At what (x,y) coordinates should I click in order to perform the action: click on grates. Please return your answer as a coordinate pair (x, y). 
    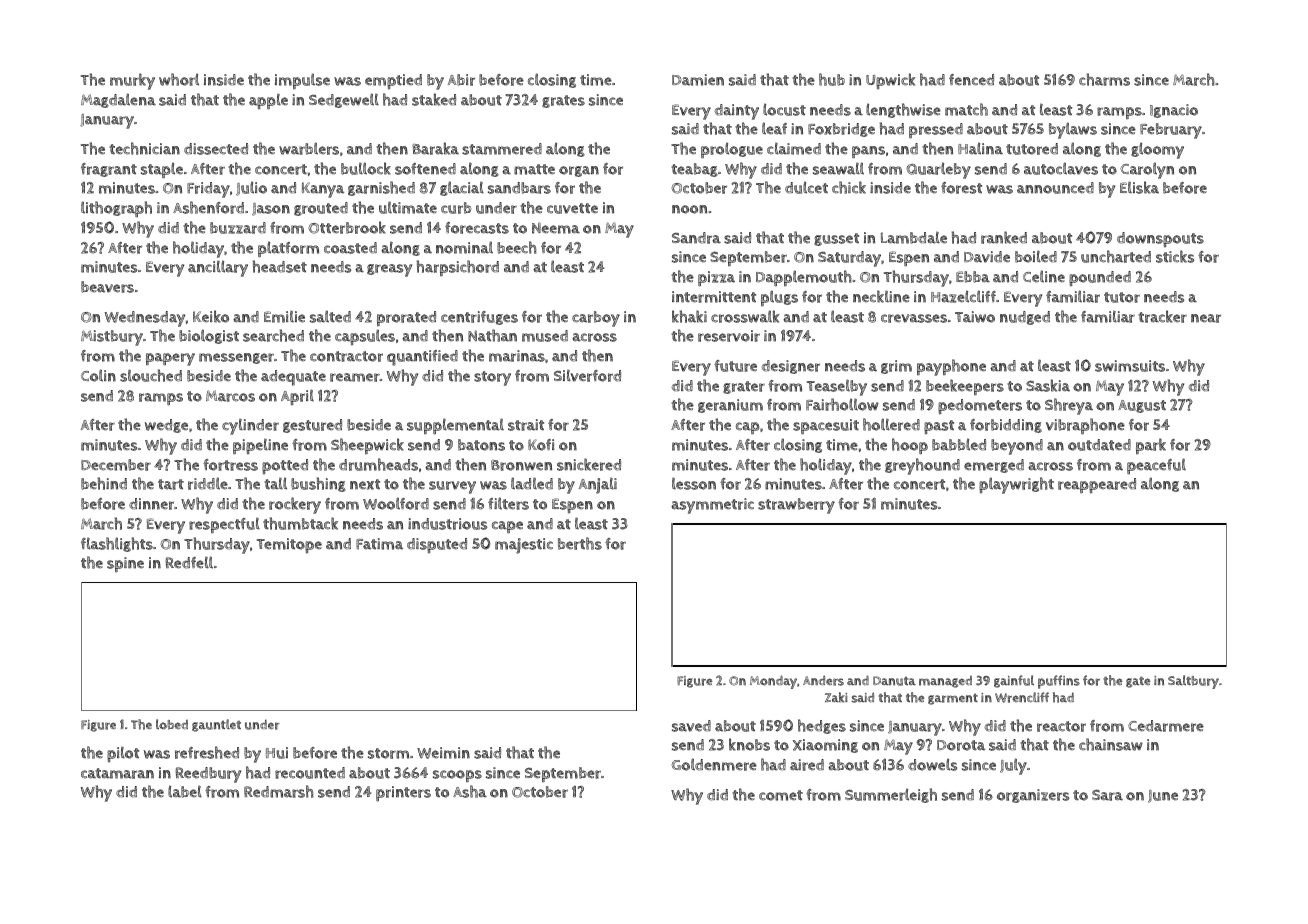
    Looking at the image, I should click on (563, 101).
